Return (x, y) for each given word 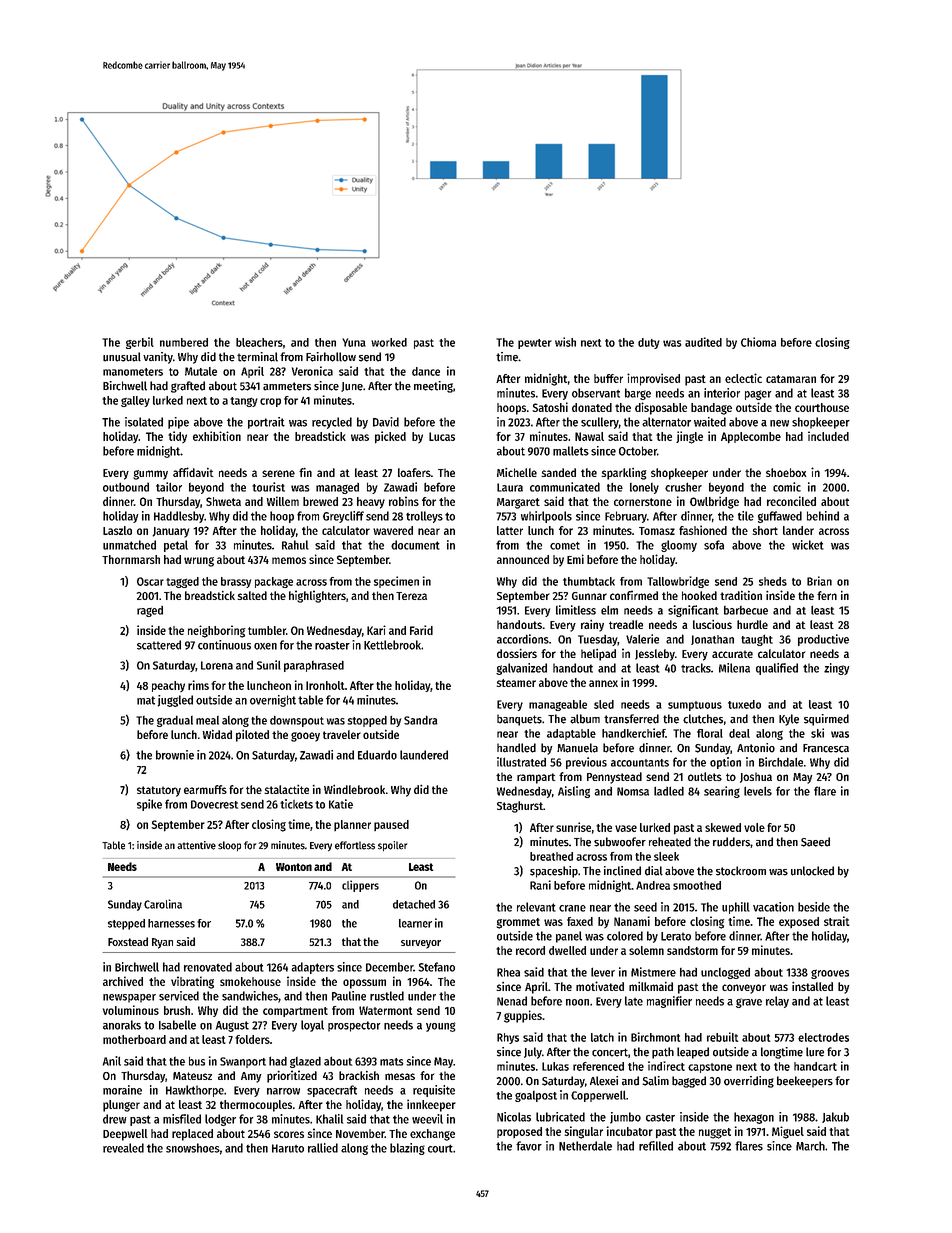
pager (758, 395)
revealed (123, 1148)
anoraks (122, 1025)
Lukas (555, 1066)
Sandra (421, 720)
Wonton (294, 867)
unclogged (725, 973)
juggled (175, 701)
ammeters (287, 386)
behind (823, 516)
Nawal (589, 436)
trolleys (424, 517)
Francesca (826, 748)
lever (603, 972)
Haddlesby (179, 517)
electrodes (823, 1037)
